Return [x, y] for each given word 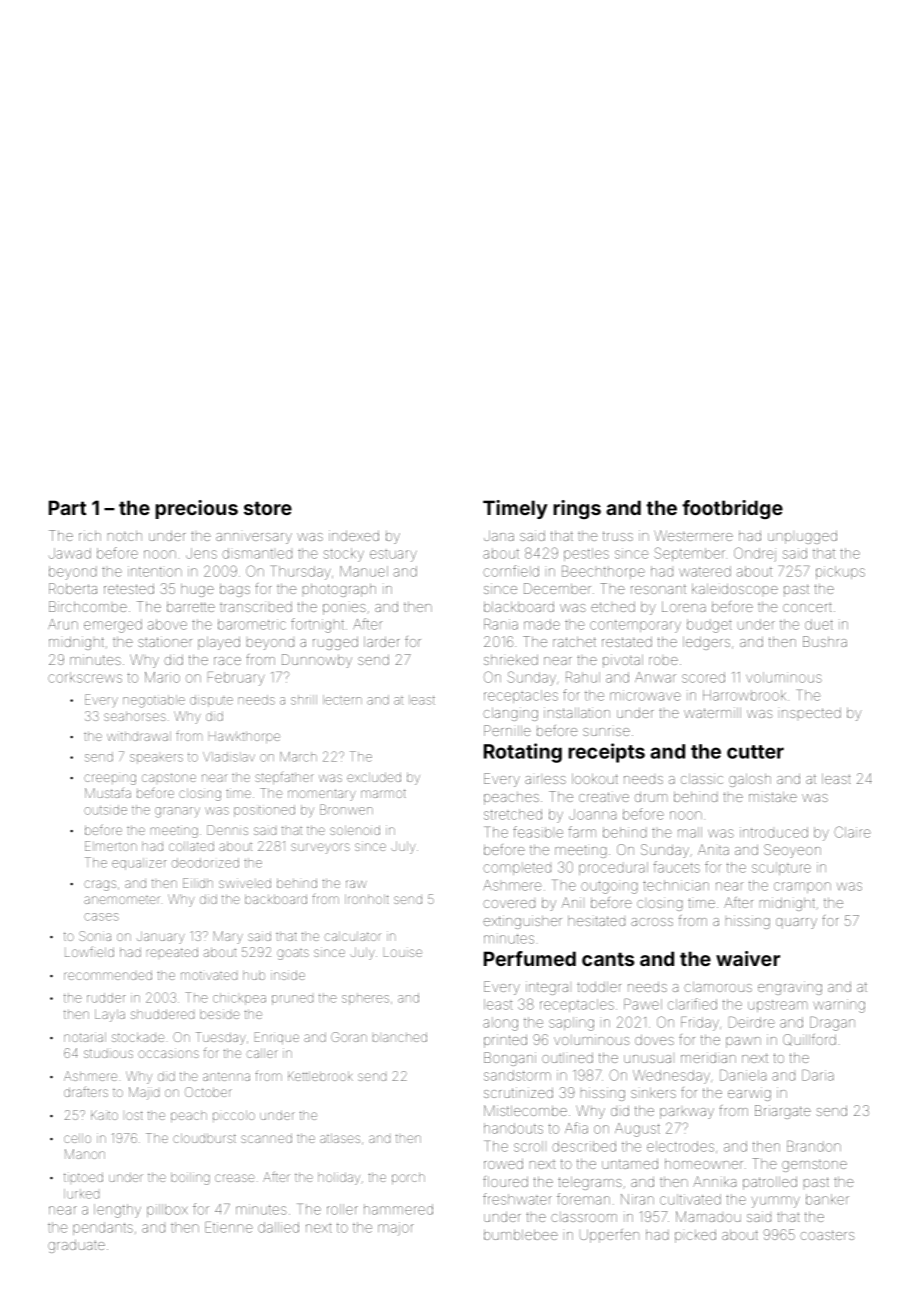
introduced [774, 832]
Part [67, 507]
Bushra [825, 641]
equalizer [139, 864]
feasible [538, 832]
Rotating [523, 753]
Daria [818, 1075]
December [557, 588]
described [584, 1146]
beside [220, 1014]
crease [235, 1178]
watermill [712, 712]
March [298, 757]
